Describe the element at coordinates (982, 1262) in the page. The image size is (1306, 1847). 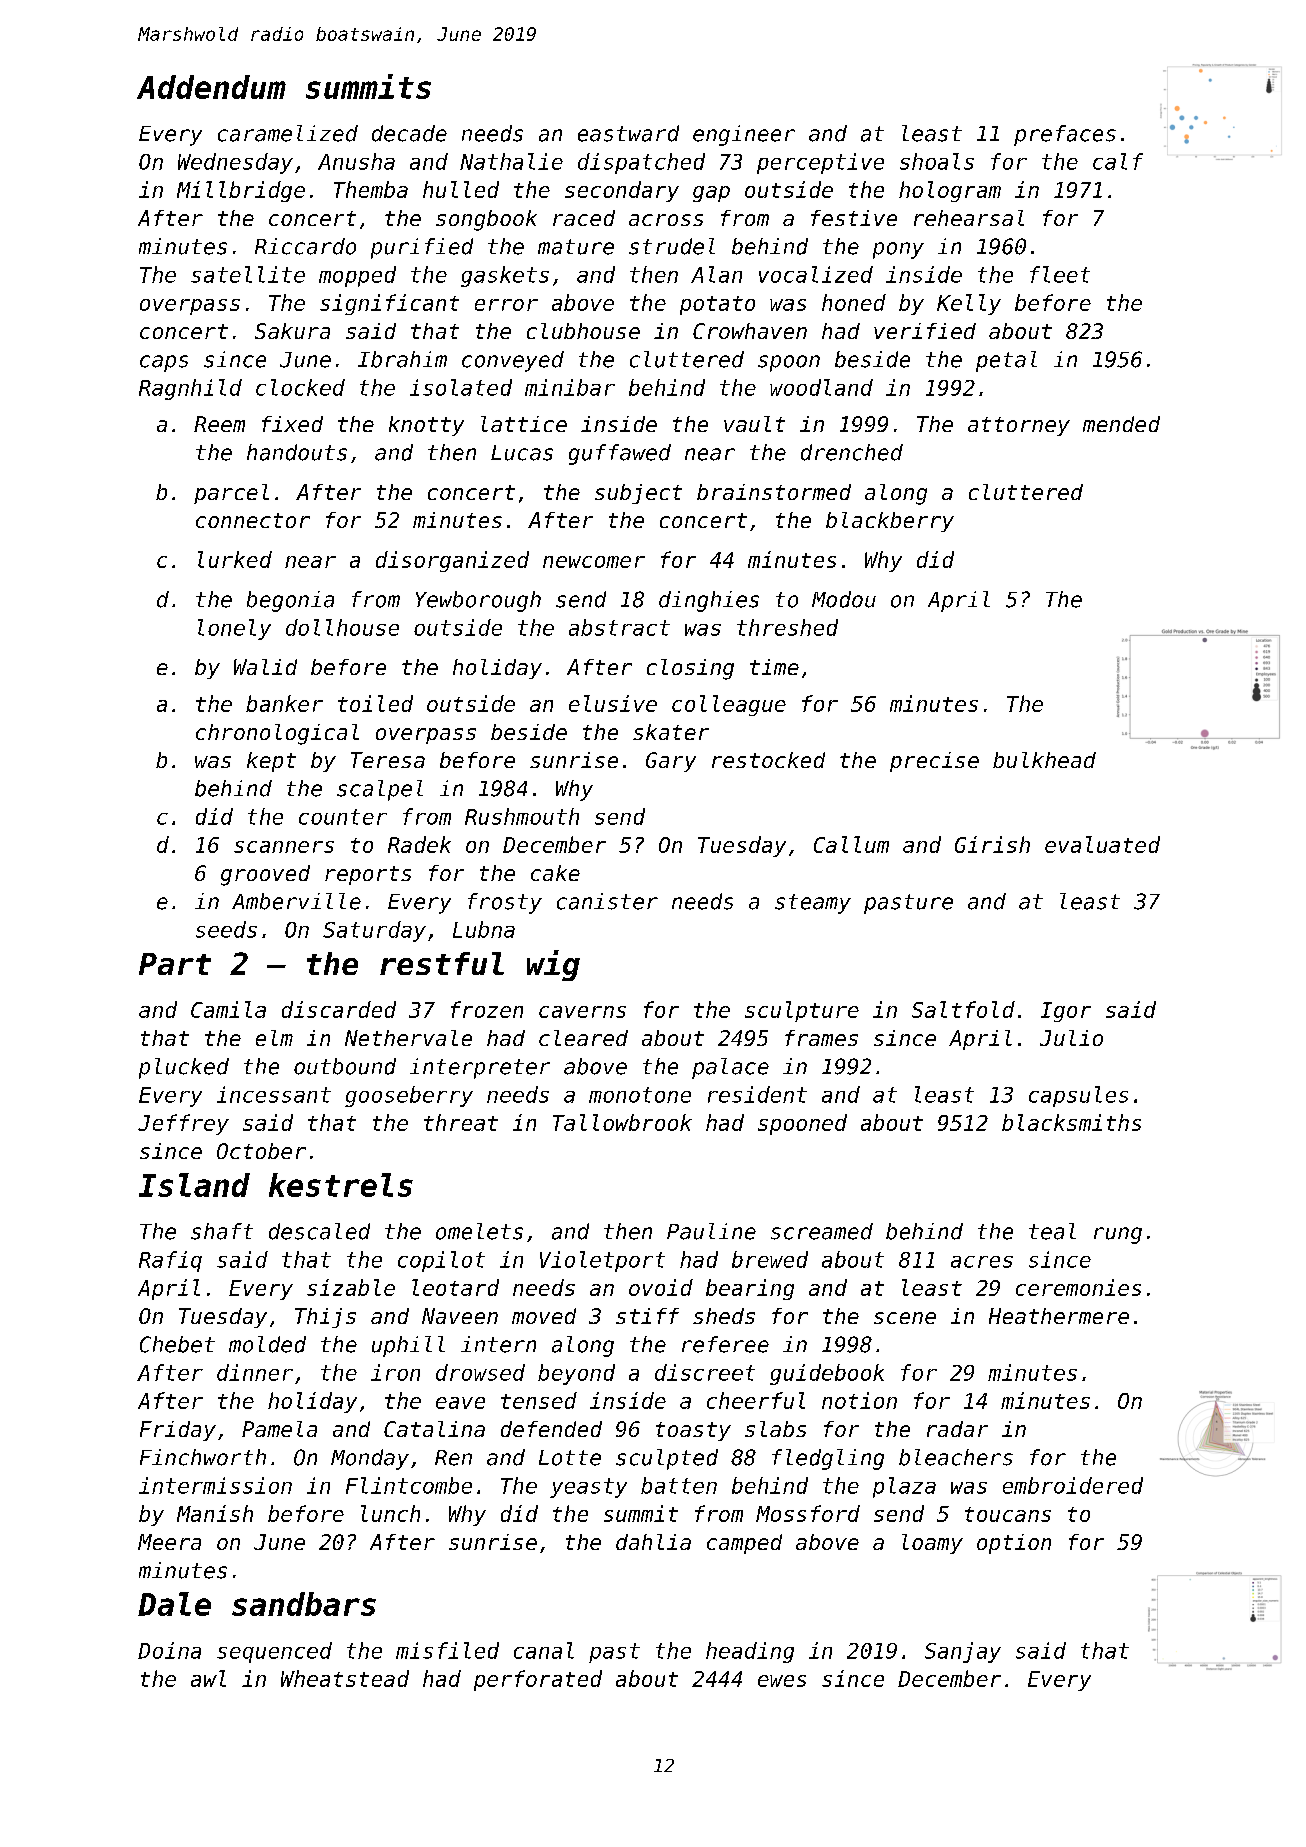
I see `acres` at that location.
